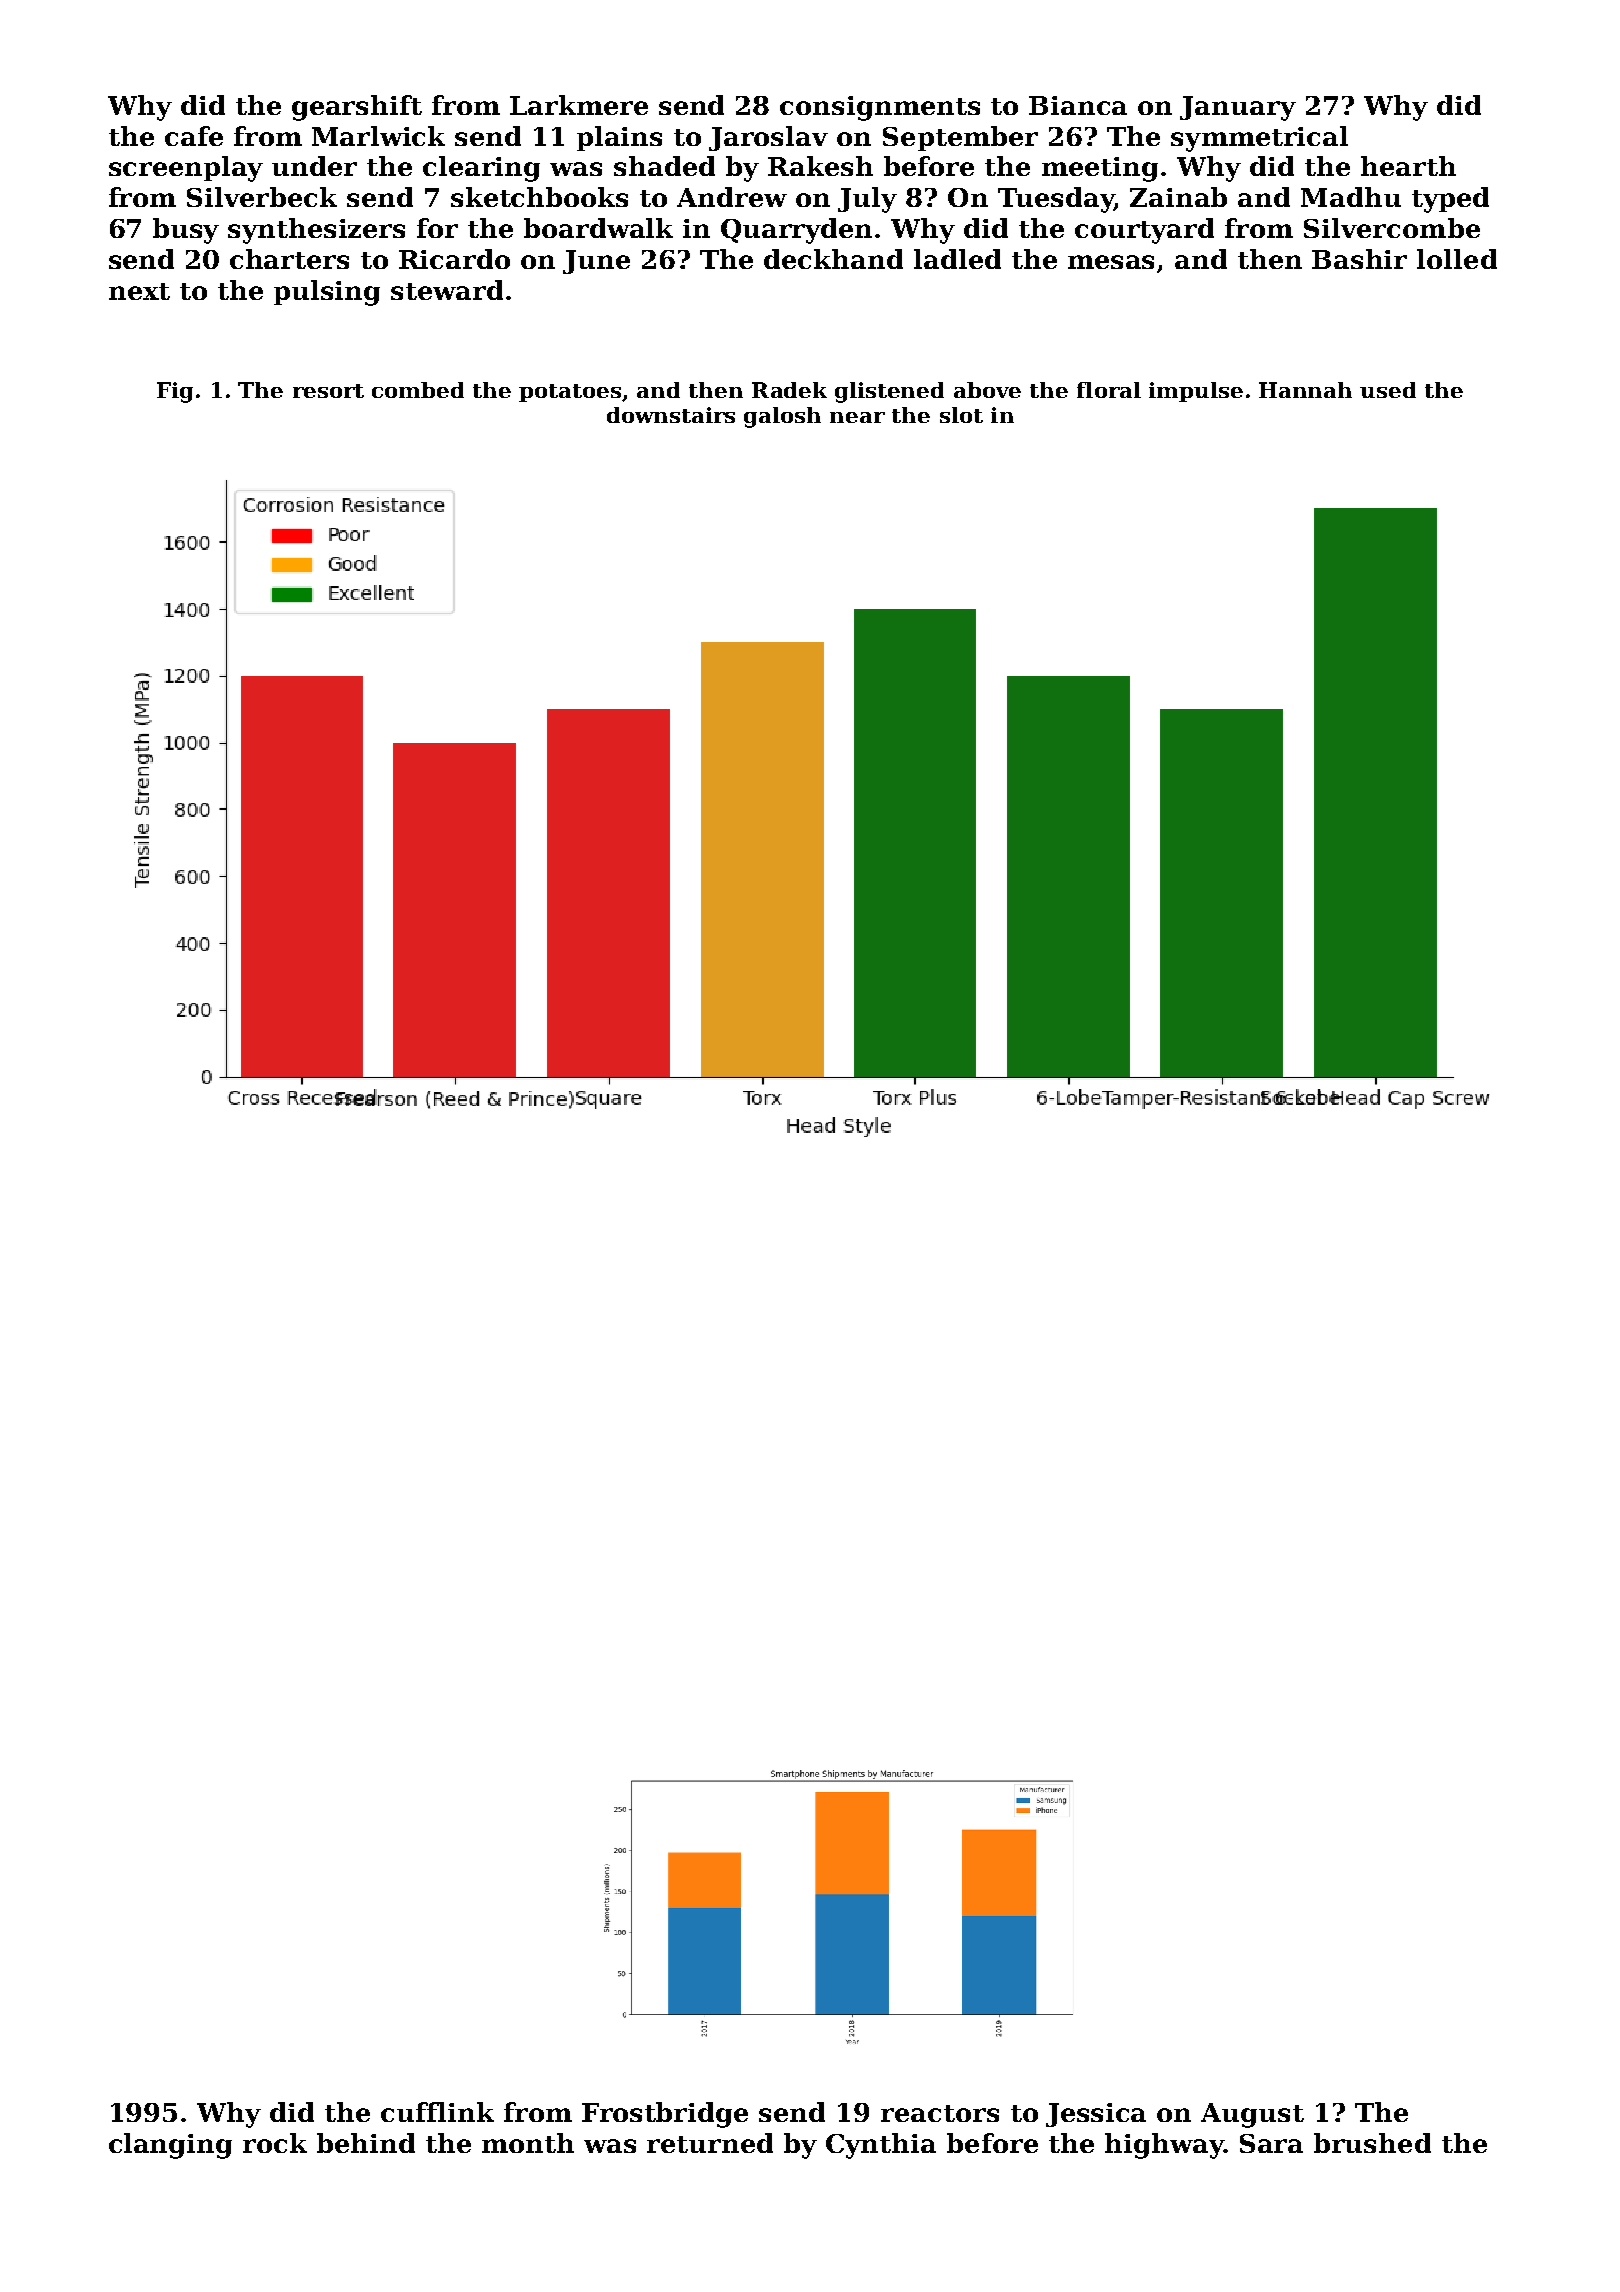 This document has width=1620, height=2292. I want to click on clanging, so click(170, 2146).
